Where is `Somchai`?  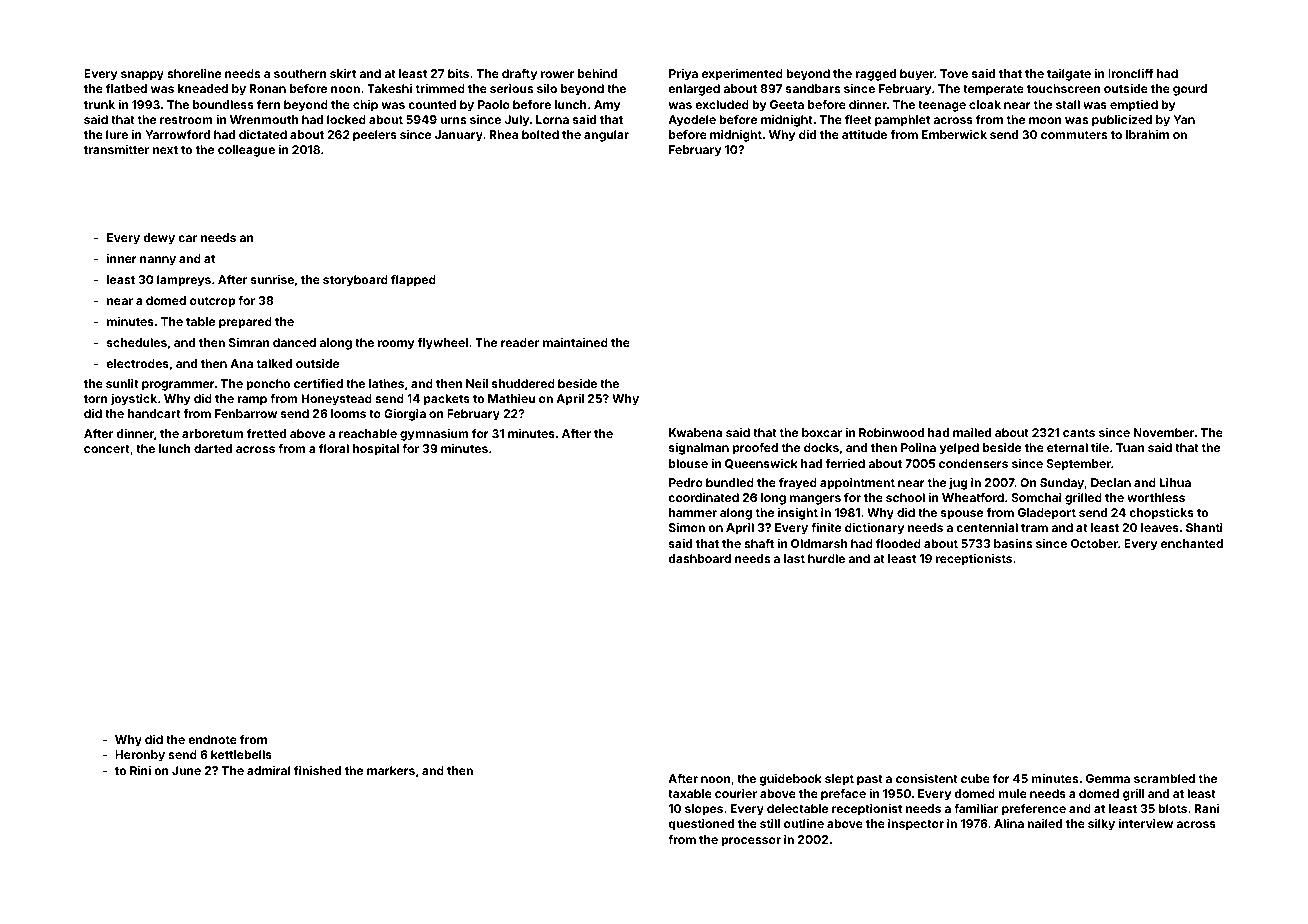 Somchai is located at coordinates (1036, 497).
